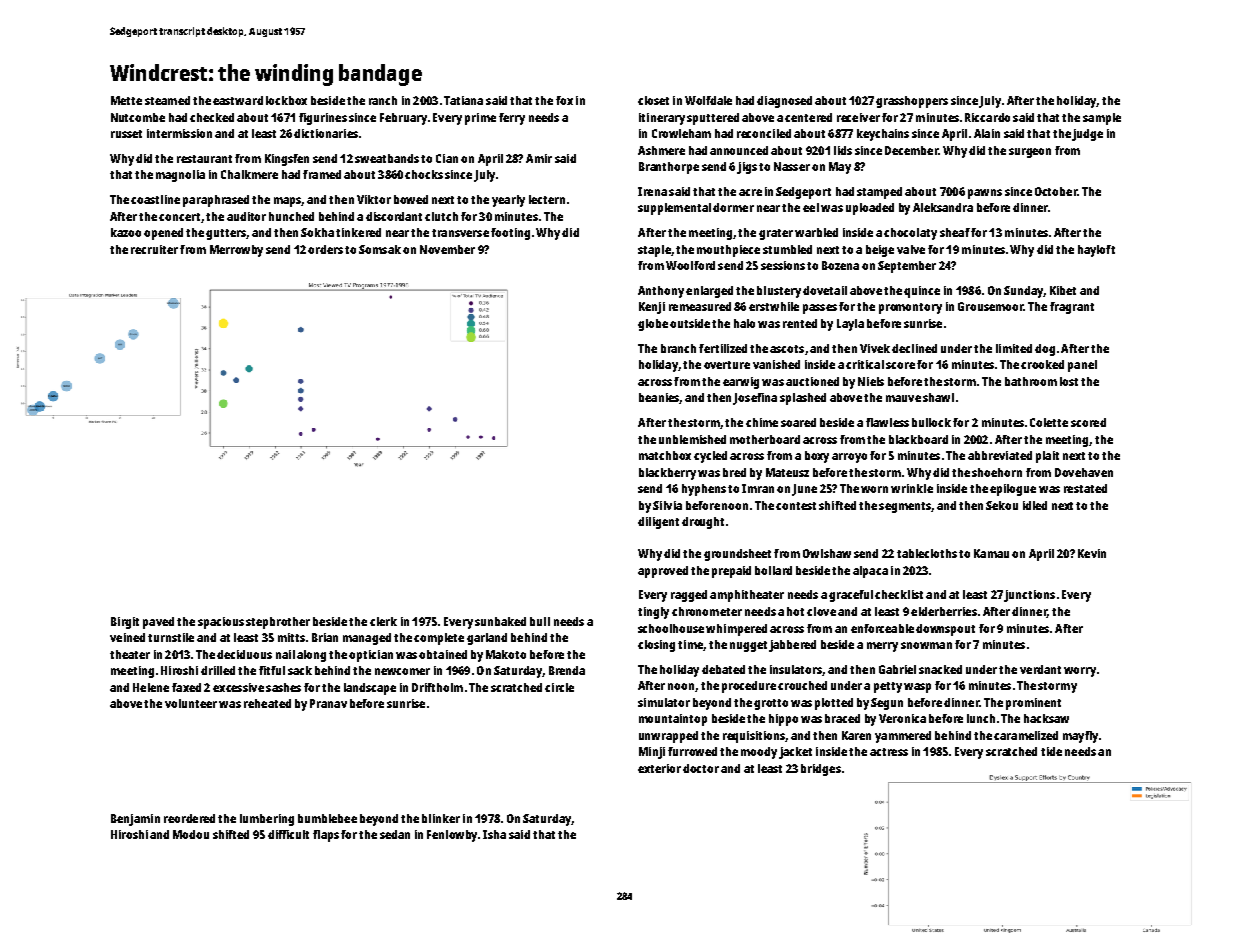  I want to click on Grousemoor, so click(990, 306).
